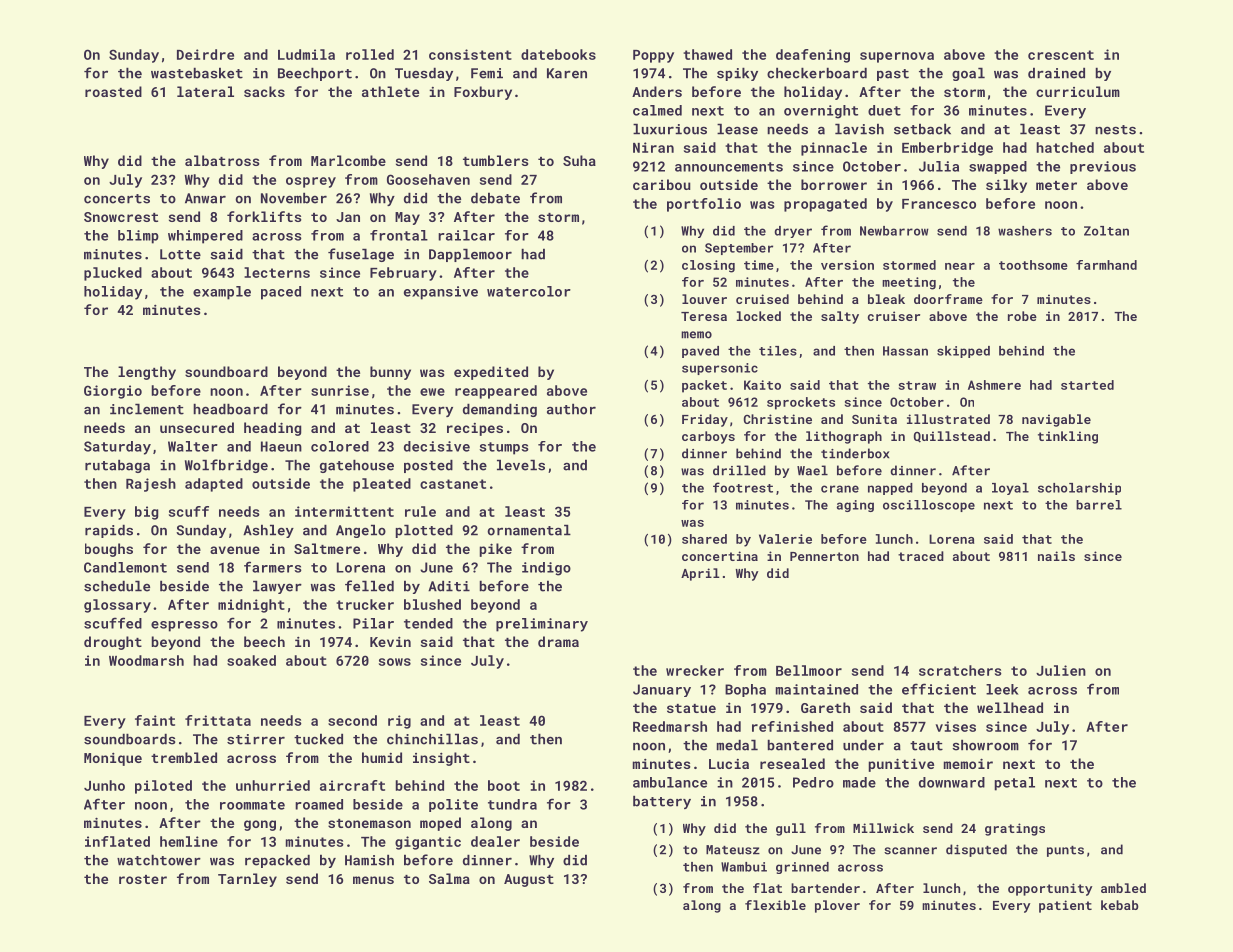 The height and width of the screenshot is (952, 1233). I want to click on calmed, so click(657, 110).
